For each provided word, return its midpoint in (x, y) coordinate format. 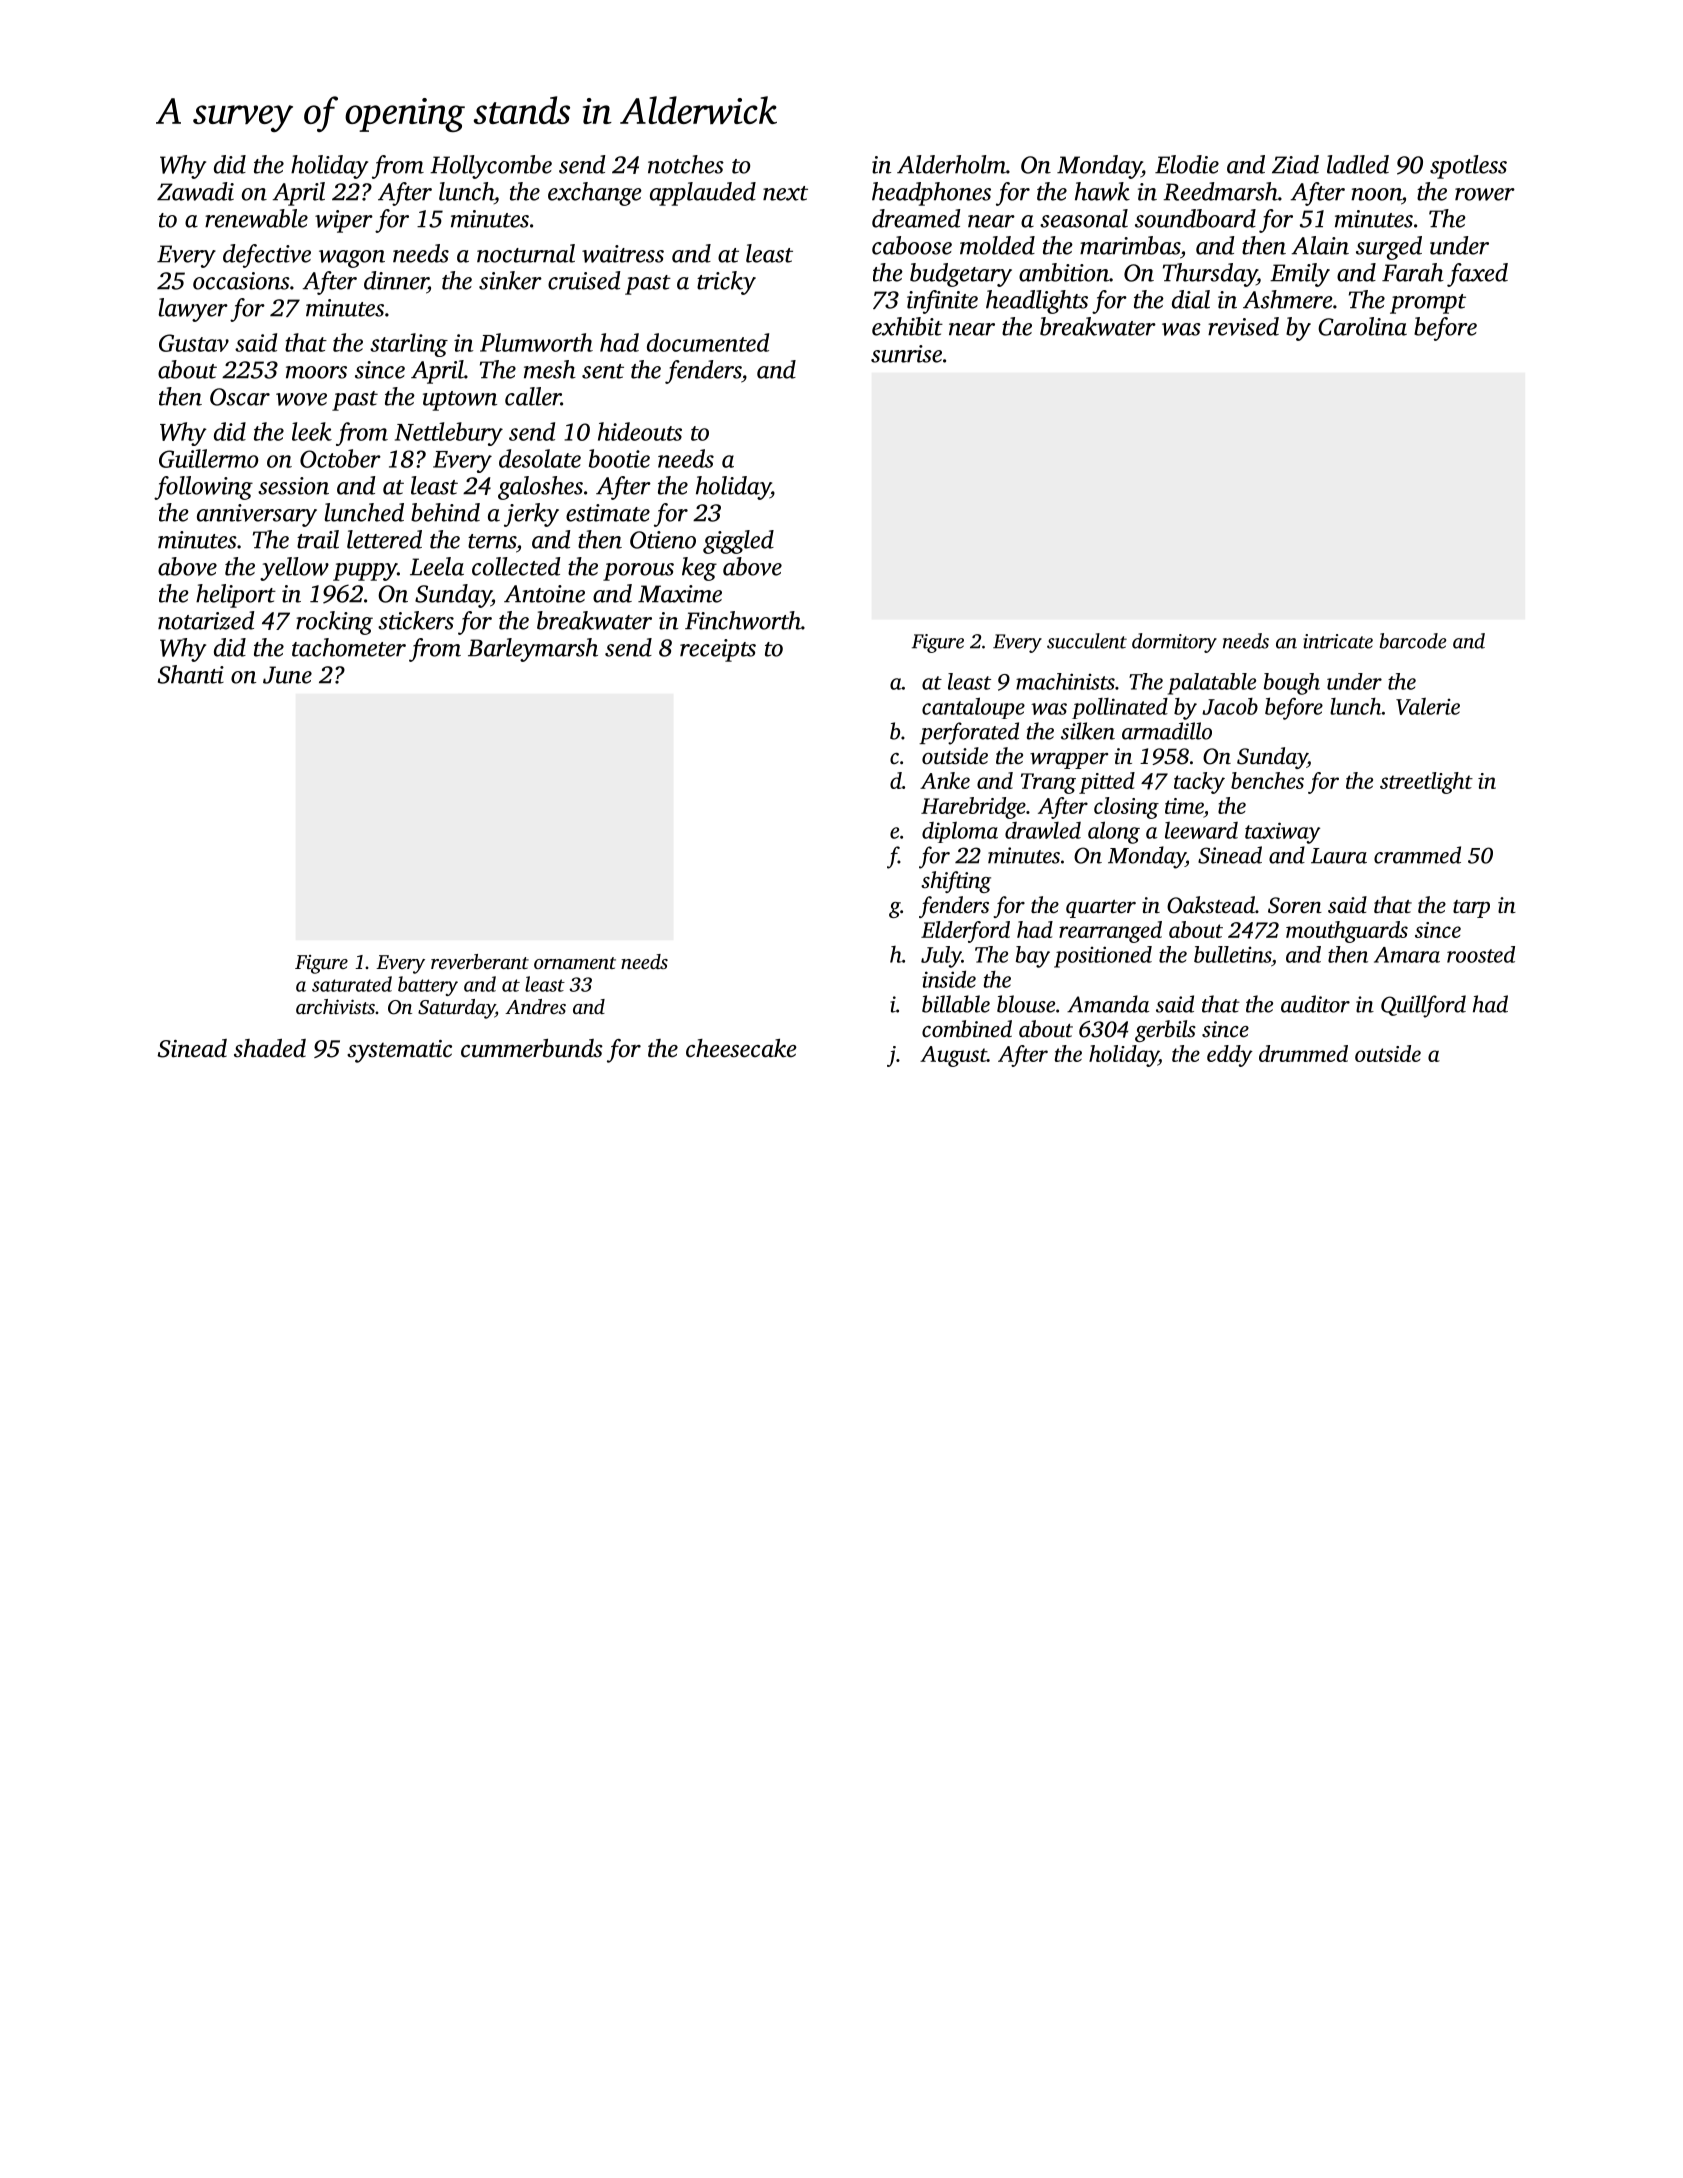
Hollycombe (491, 167)
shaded (270, 1048)
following (203, 488)
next (785, 193)
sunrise (906, 354)
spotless (1468, 167)
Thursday (1210, 275)
